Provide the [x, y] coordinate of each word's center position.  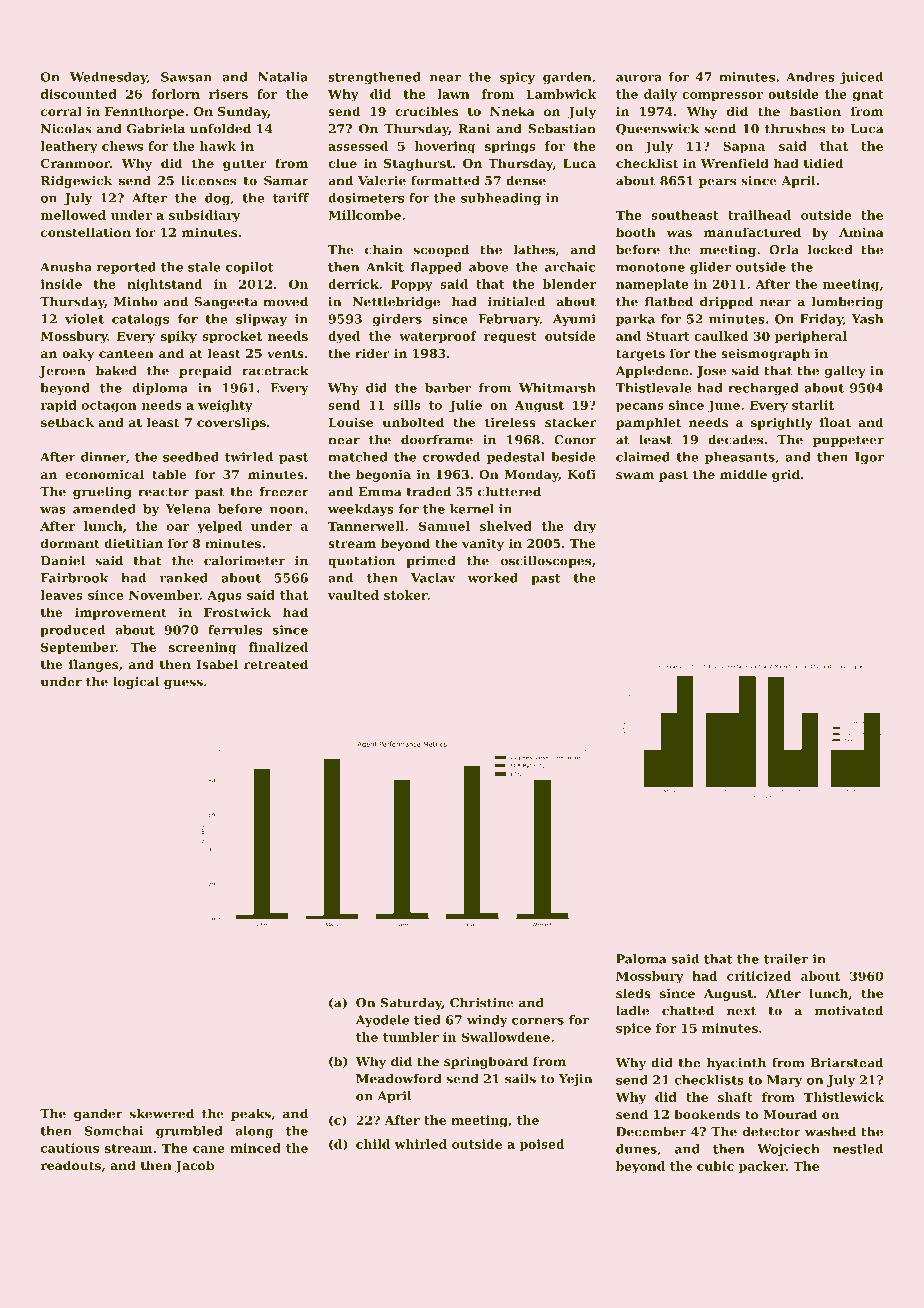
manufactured [752, 232]
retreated [276, 664]
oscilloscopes [546, 562]
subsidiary [204, 216]
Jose [711, 372]
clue [342, 163]
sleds [633, 993]
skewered [162, 1114]
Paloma [641, 959]
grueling [102, 493]
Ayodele [382, 1021]
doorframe [437, 440]
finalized [278, 647]
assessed [358, 146]
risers [228, 94]
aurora [639, 78]
